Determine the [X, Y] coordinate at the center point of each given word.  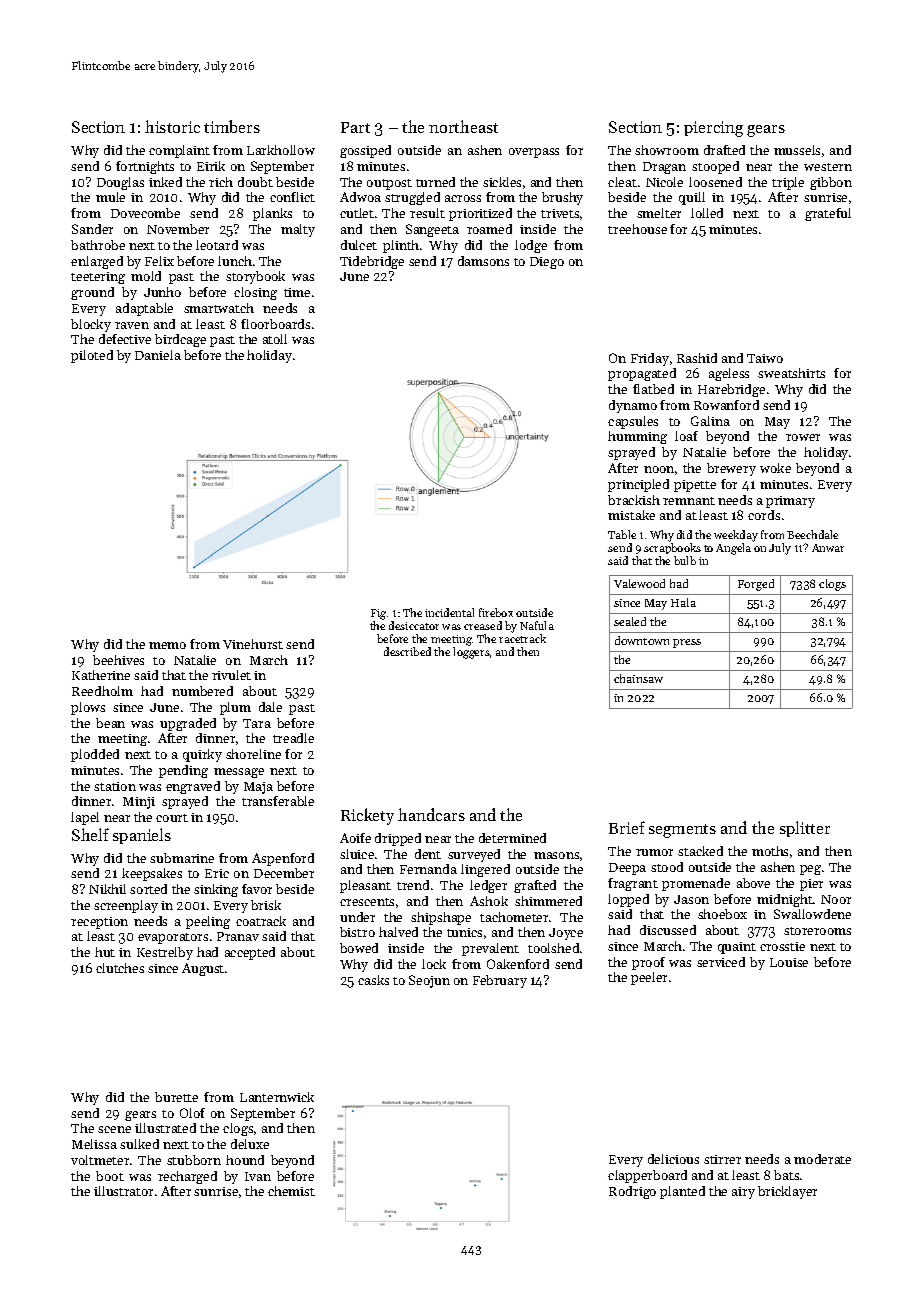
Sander [92, 229]
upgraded [188, 724]
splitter [805, 829]
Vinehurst [253, 644]
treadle [293, 738]
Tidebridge [372, 262]
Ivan [258, 1176]
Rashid [697, 358]
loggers [471, 653]
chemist [291, 1191]
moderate [822, 1159]
